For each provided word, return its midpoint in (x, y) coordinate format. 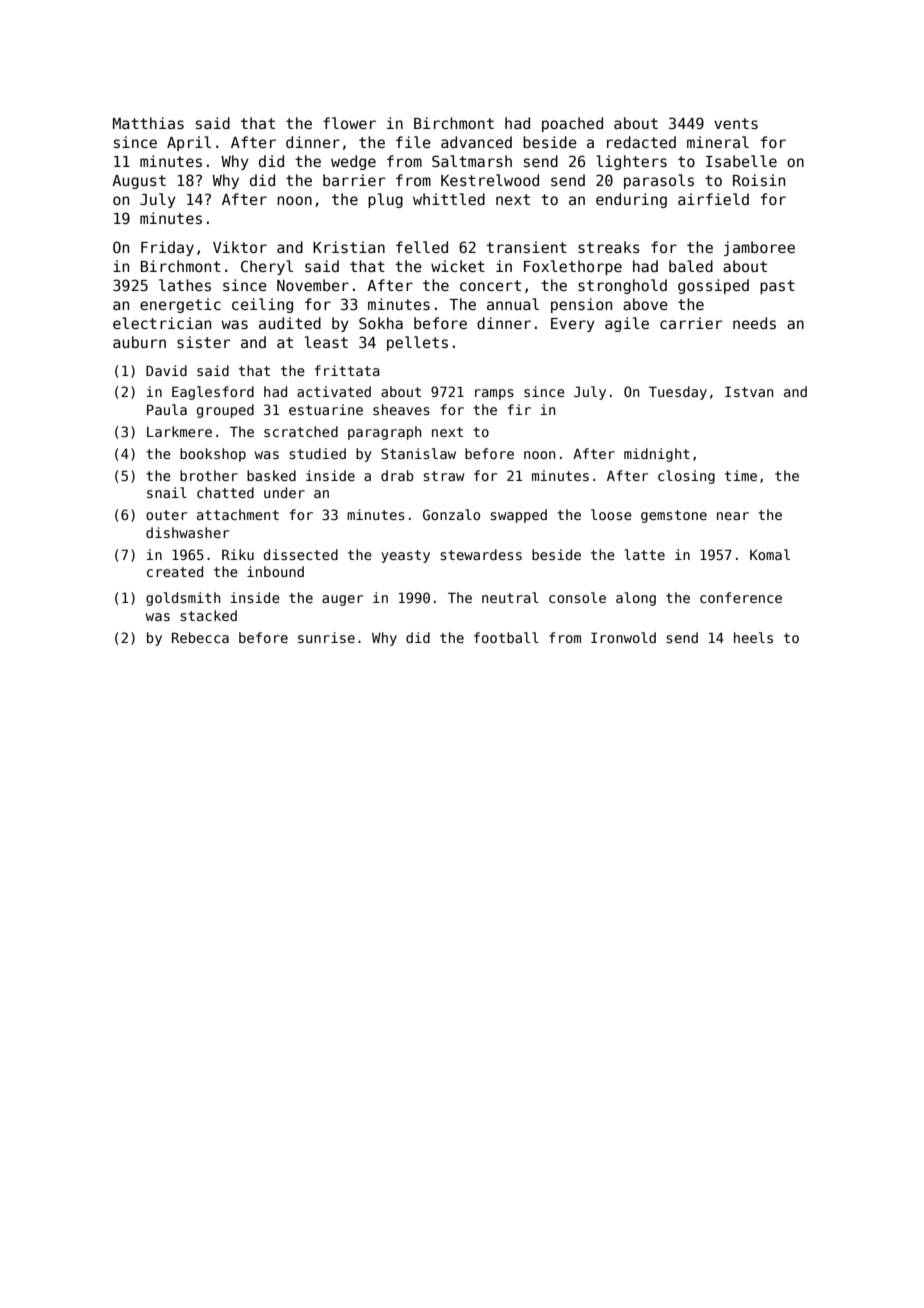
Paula (167, 409)
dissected (301, 554)
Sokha (381, 323)
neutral (510, 597)
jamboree (759, 248)
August (139, 182)
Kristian (349, 247)
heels (753, 637)
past (777, 287)
